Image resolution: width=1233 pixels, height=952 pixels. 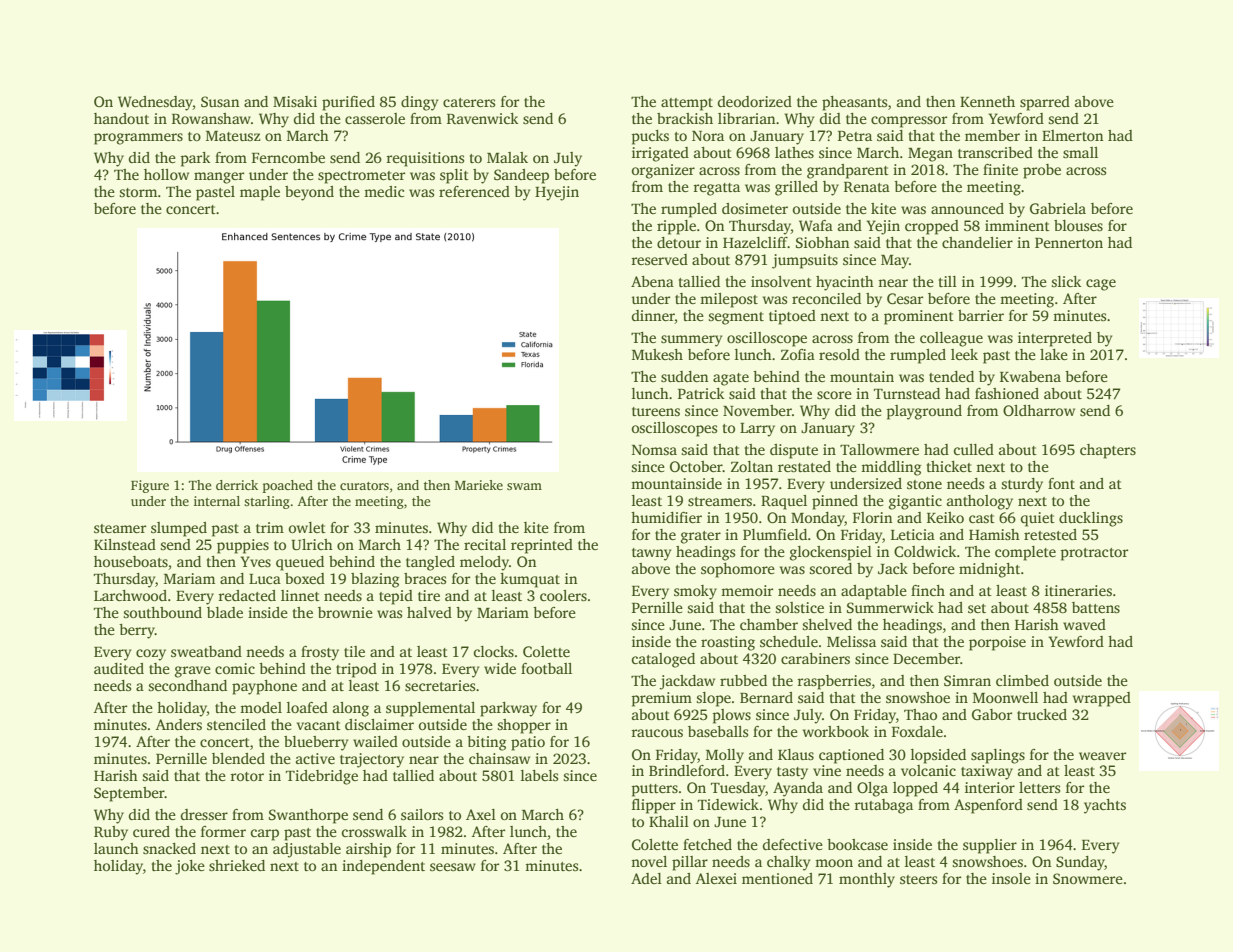 What do you see at coordinates (546, 668) in the image?
I see `football` at bounding box center [546, 668].
